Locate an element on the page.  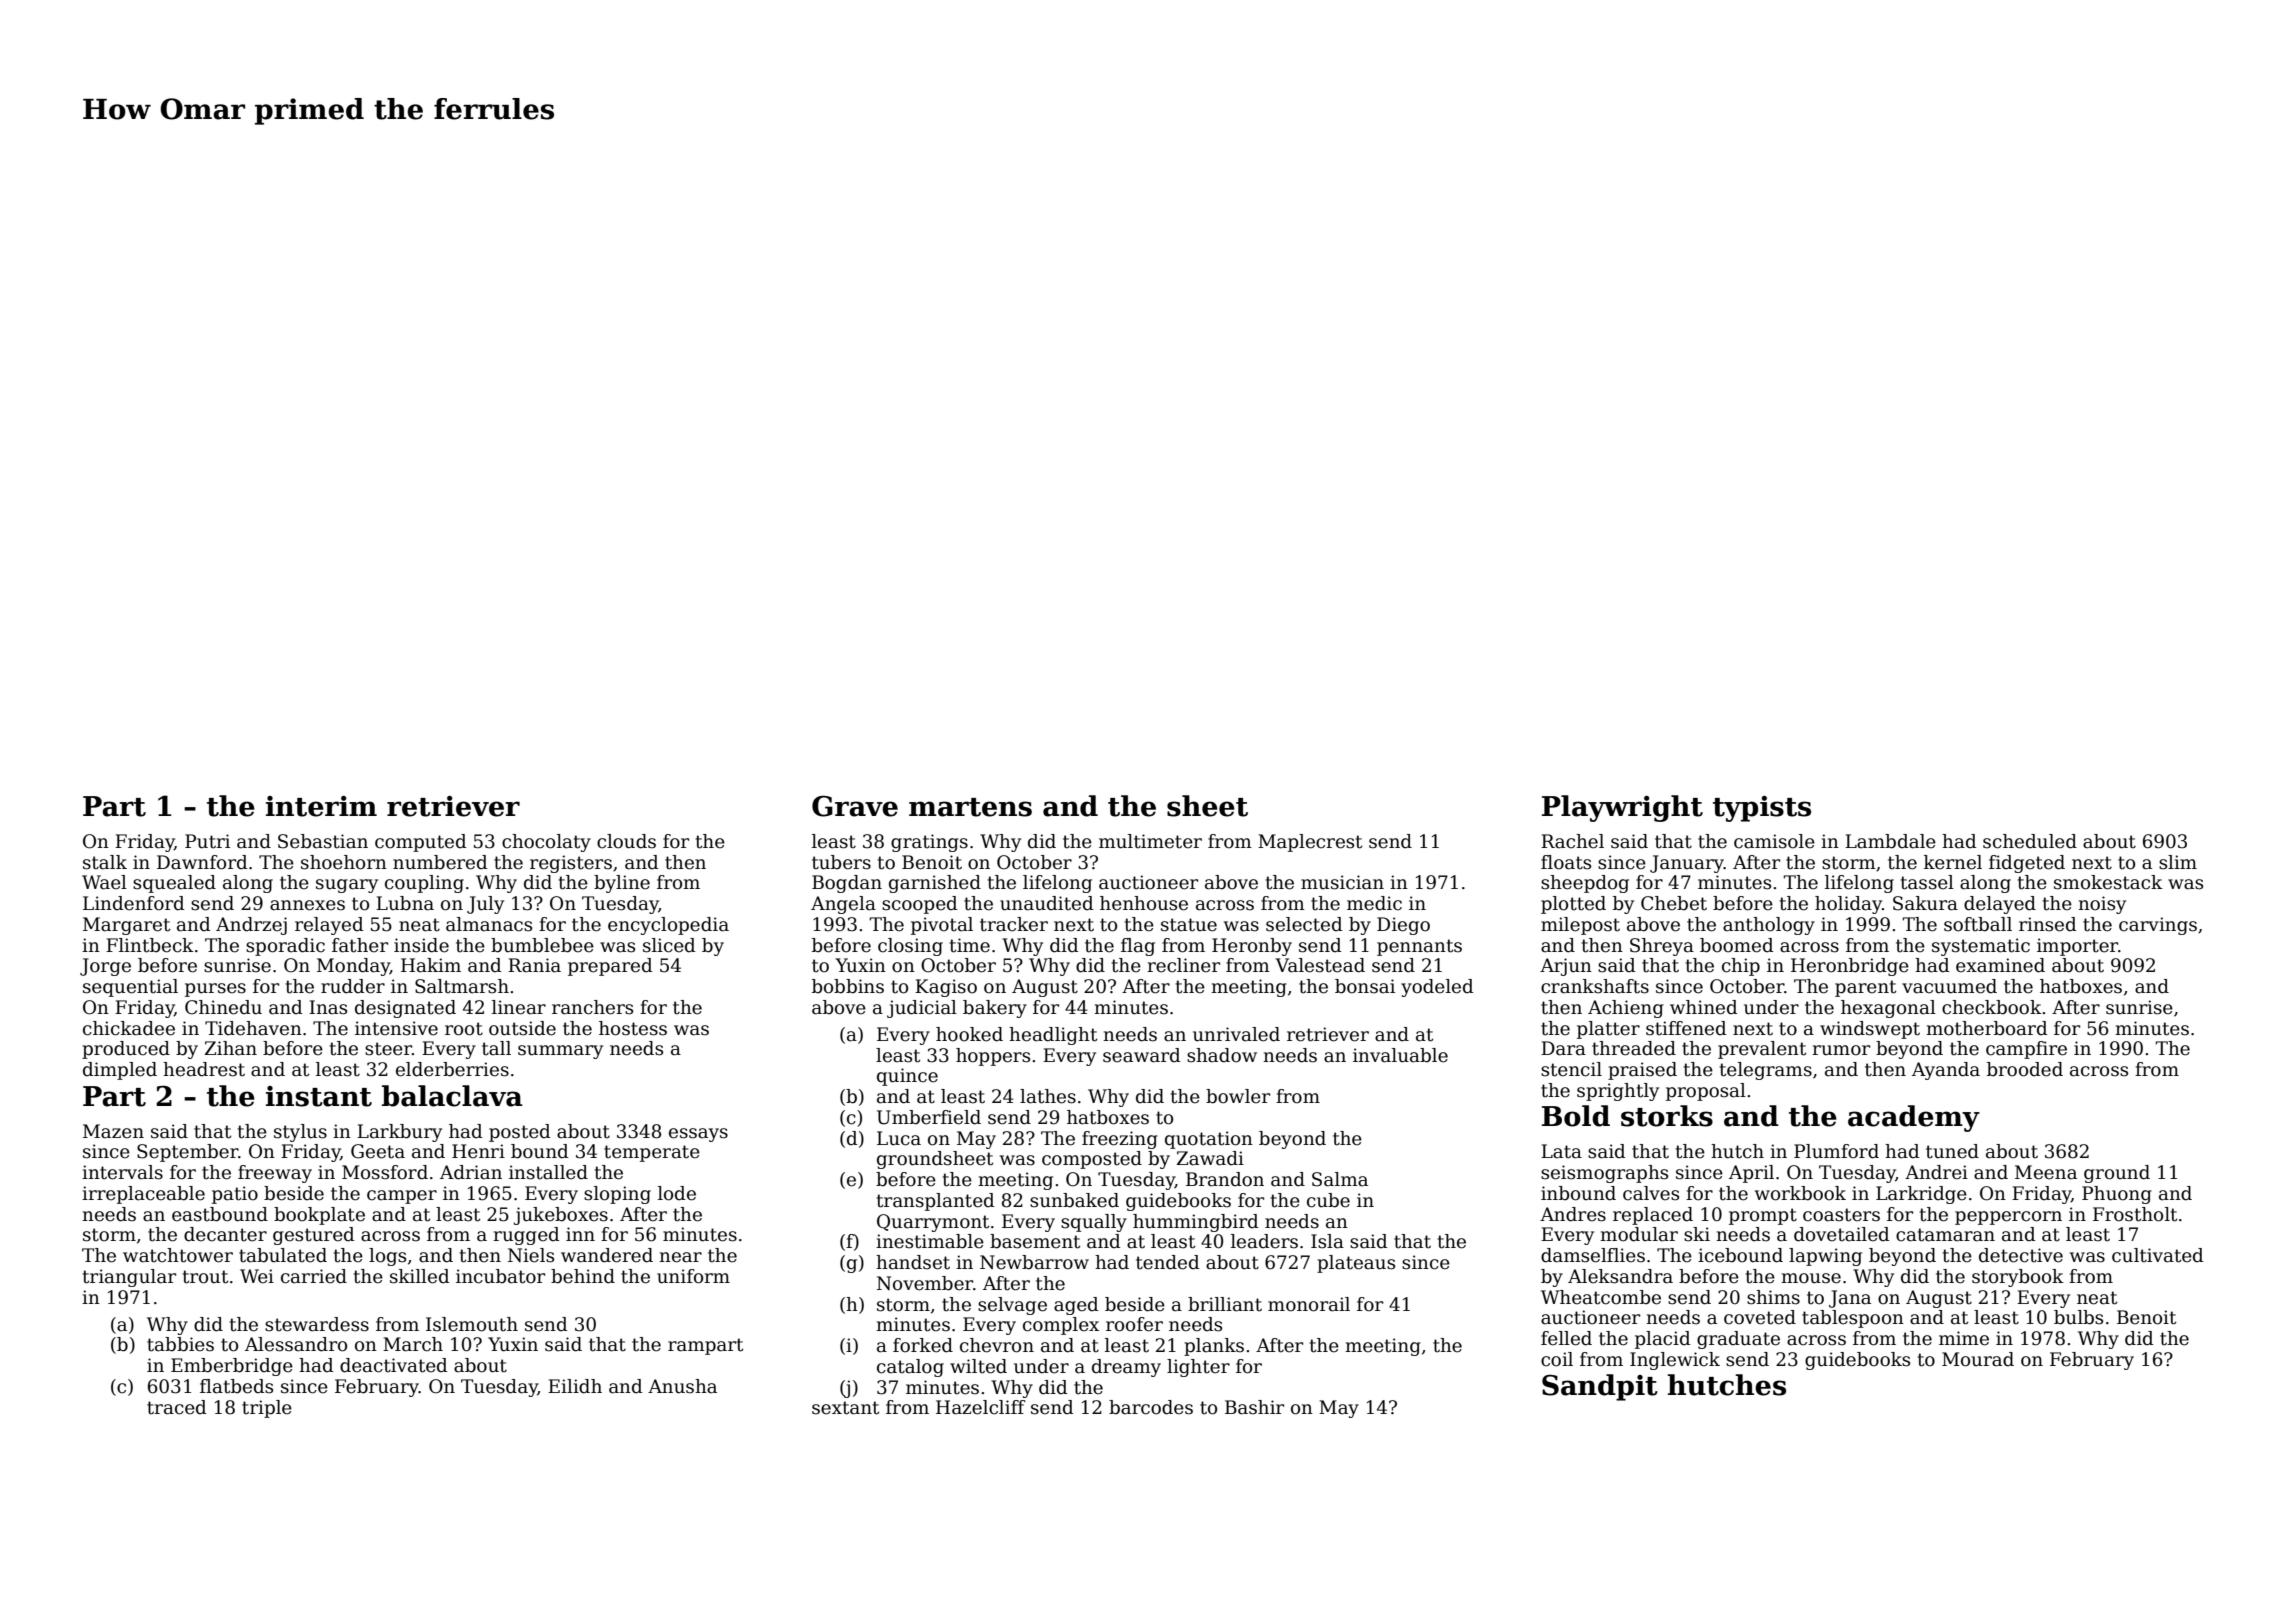
interim is located at coordinates (321, 806).
